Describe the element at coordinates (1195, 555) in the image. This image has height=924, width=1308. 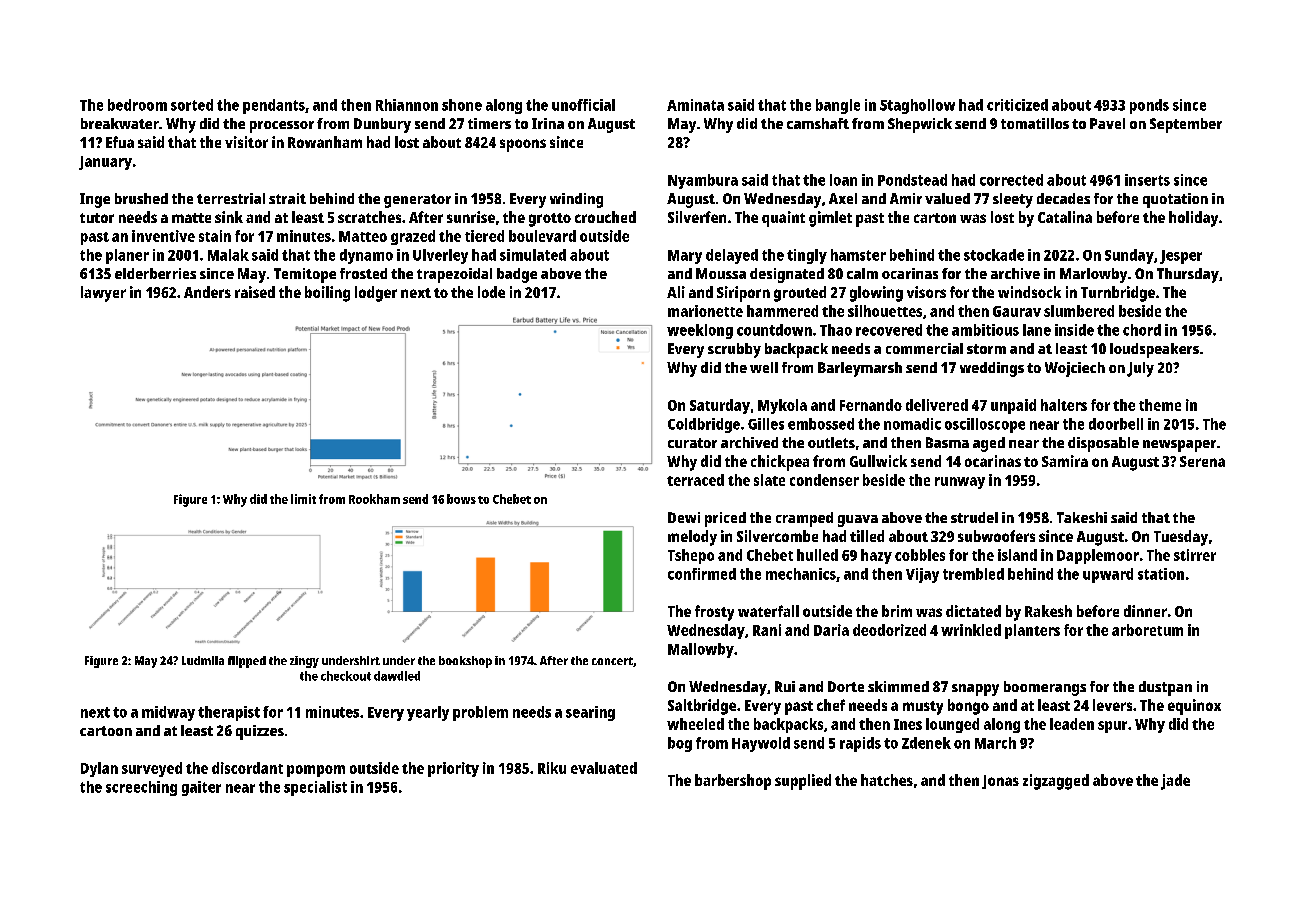
I see `stirrer` at that location.
